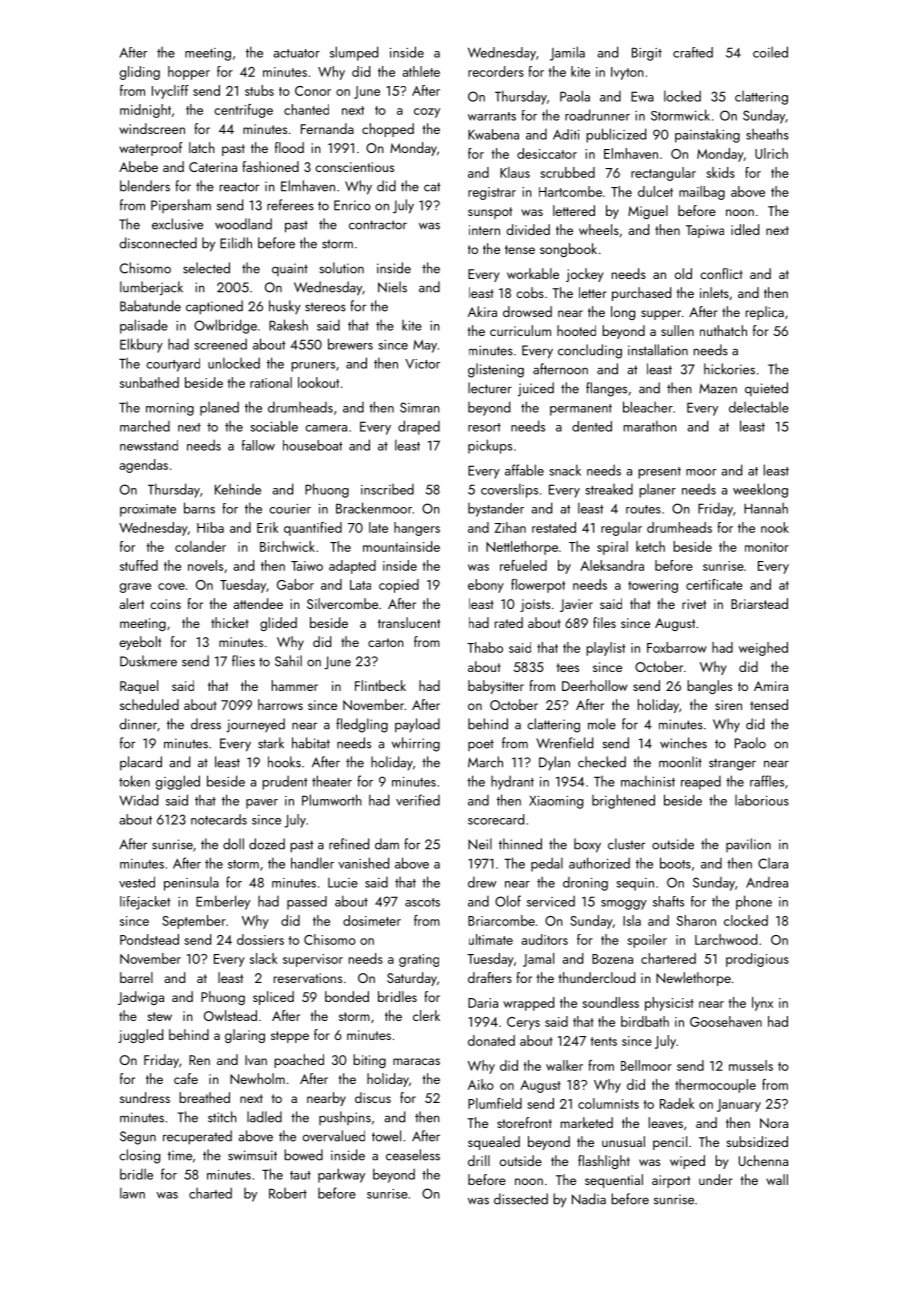 The width and height of the screenshot is (908, 1316). What do you see at coordinates (238, 489) in the screenshot?
I see `Kehinde` at bounding box center [238, 489].
